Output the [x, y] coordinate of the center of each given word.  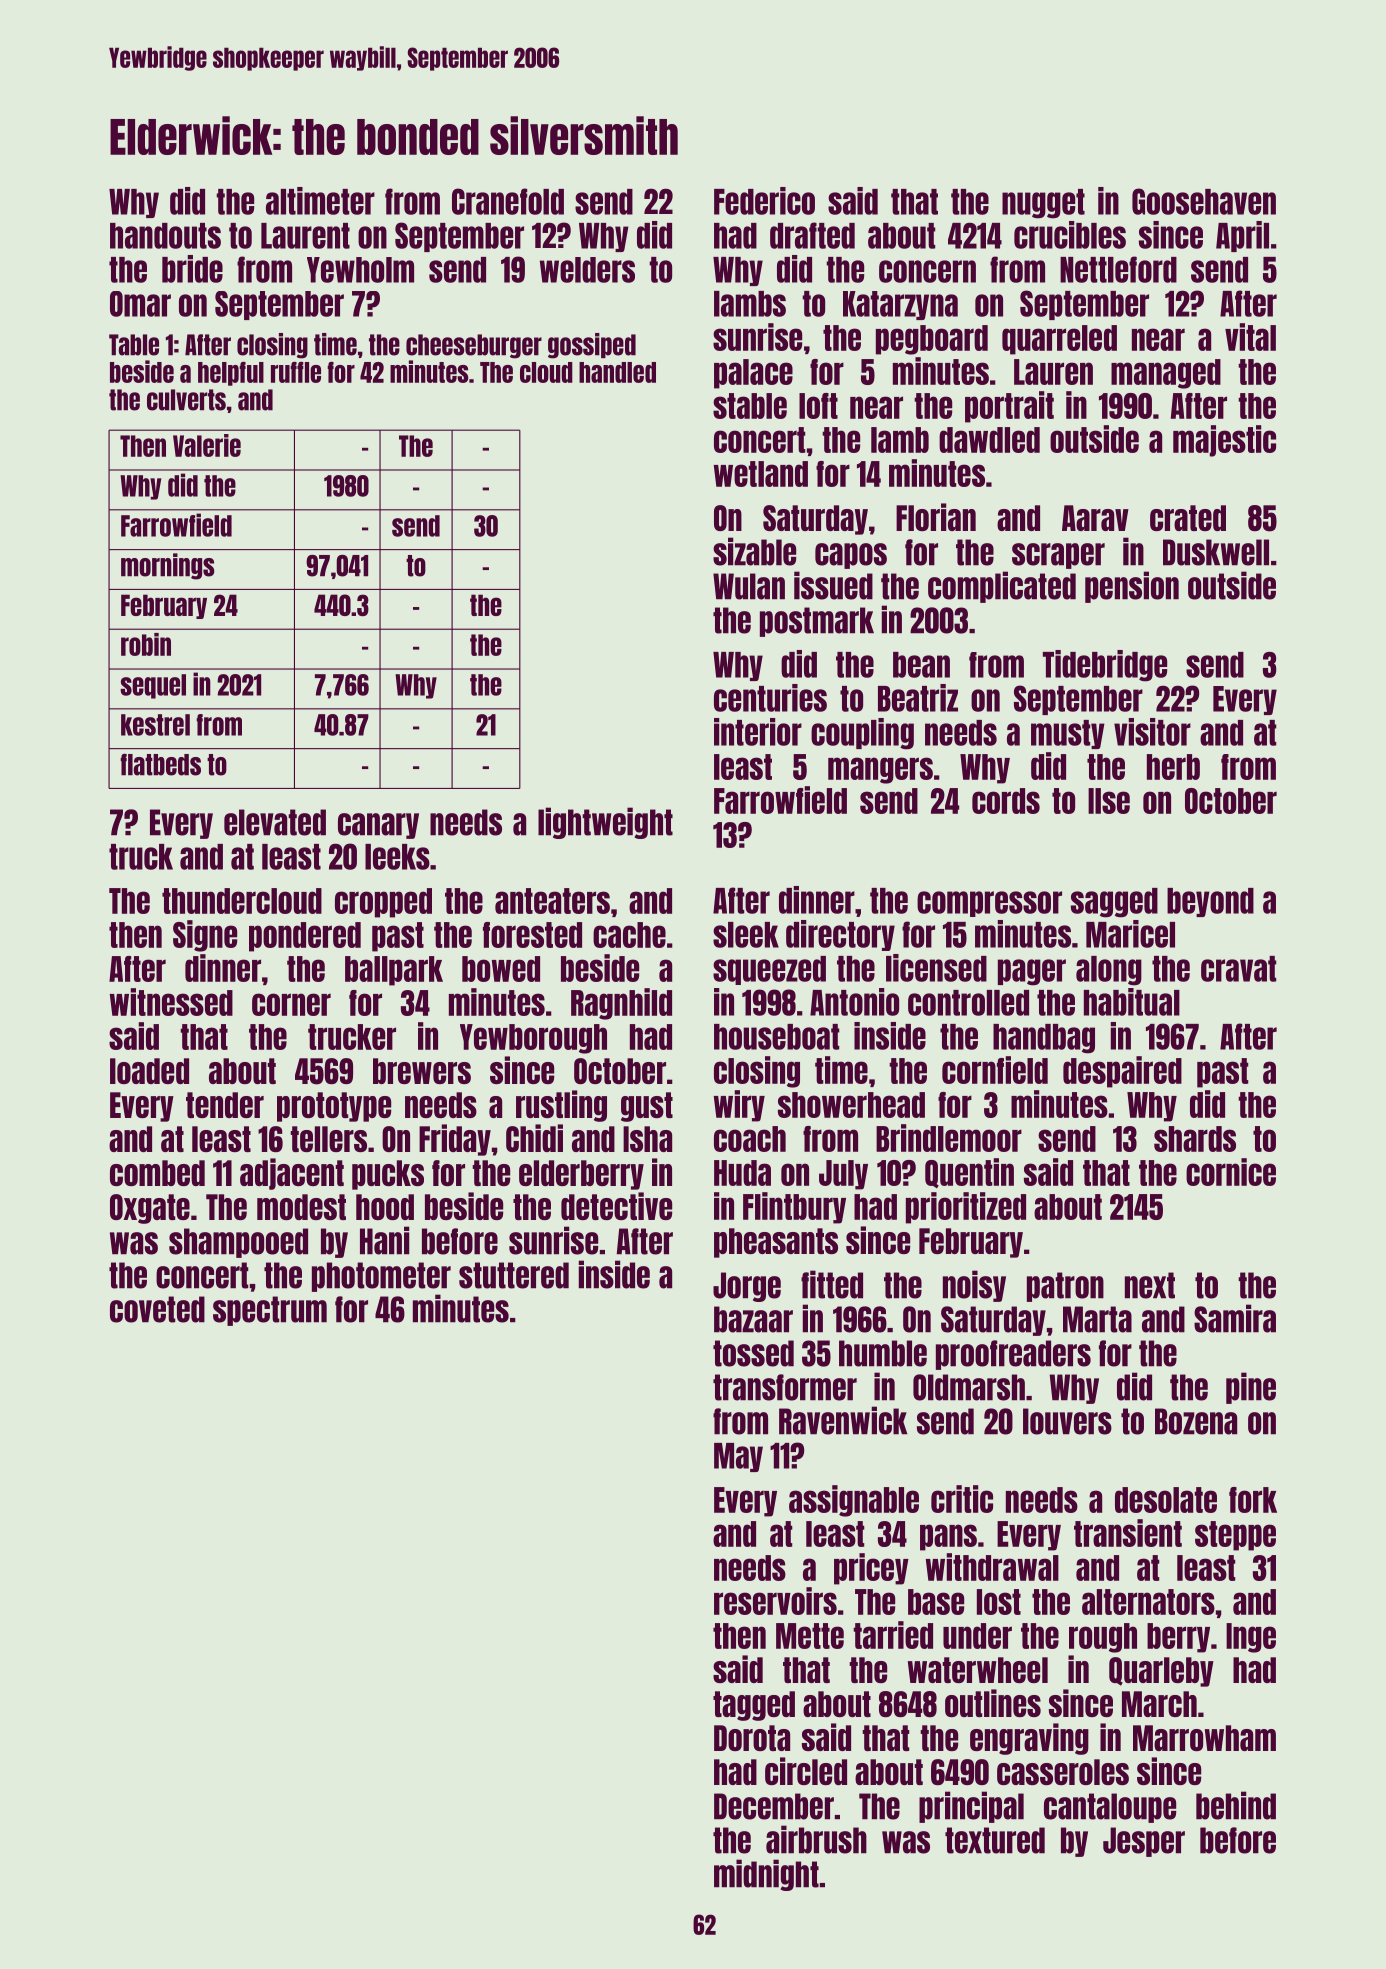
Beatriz [918, 698]
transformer [785, 1387]
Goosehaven [1204, 201]
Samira [1235, 1318]
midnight [766, 1875]
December [774, 1806]
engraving [1029, 1739]
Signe [205, 936]
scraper [1058, 556]
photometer [381, 1277]
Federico [764, 201]
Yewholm [360, 270]
